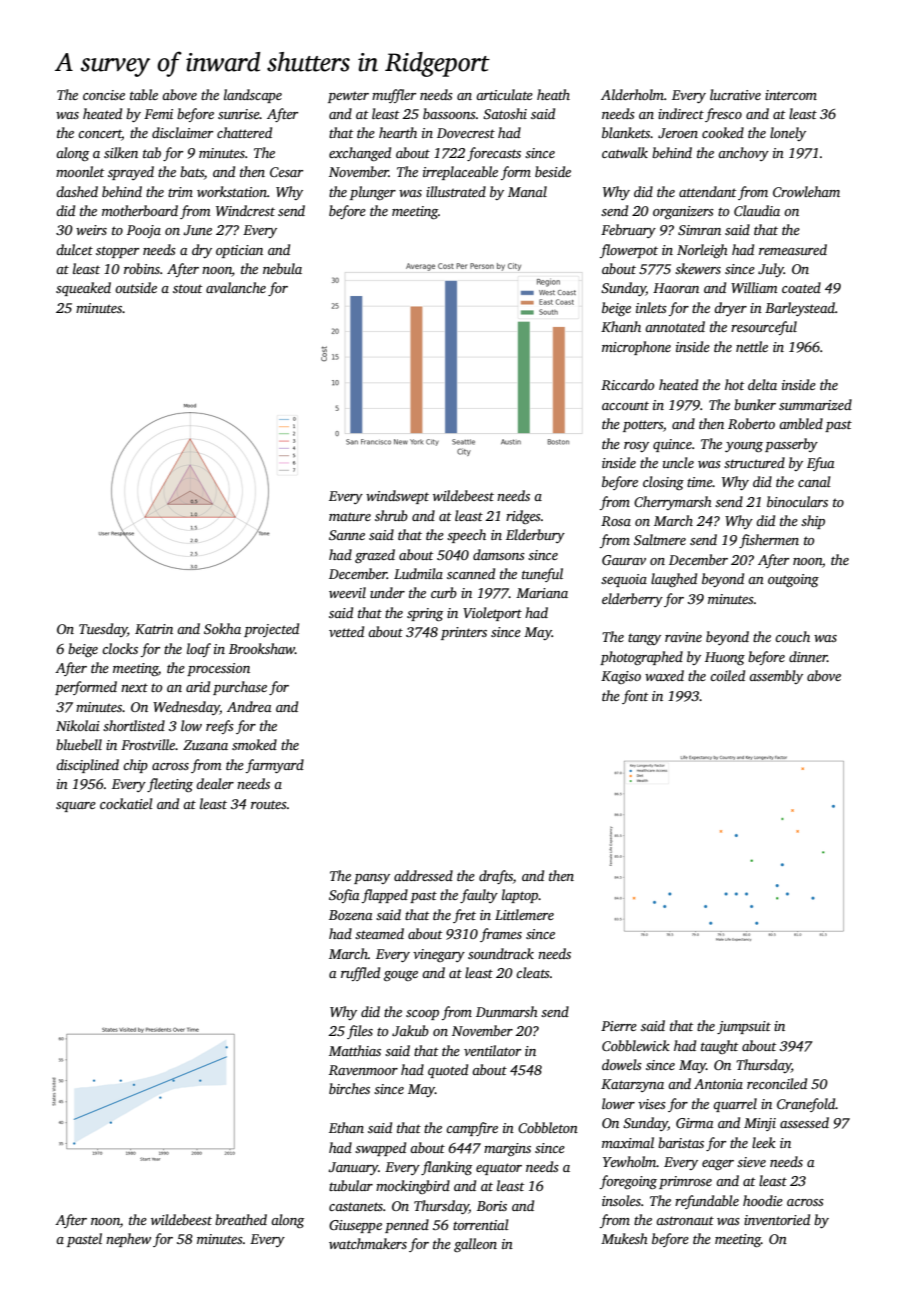  Describe the element at coordinates (504, 94) in the image. I see `articulate` at that location.
